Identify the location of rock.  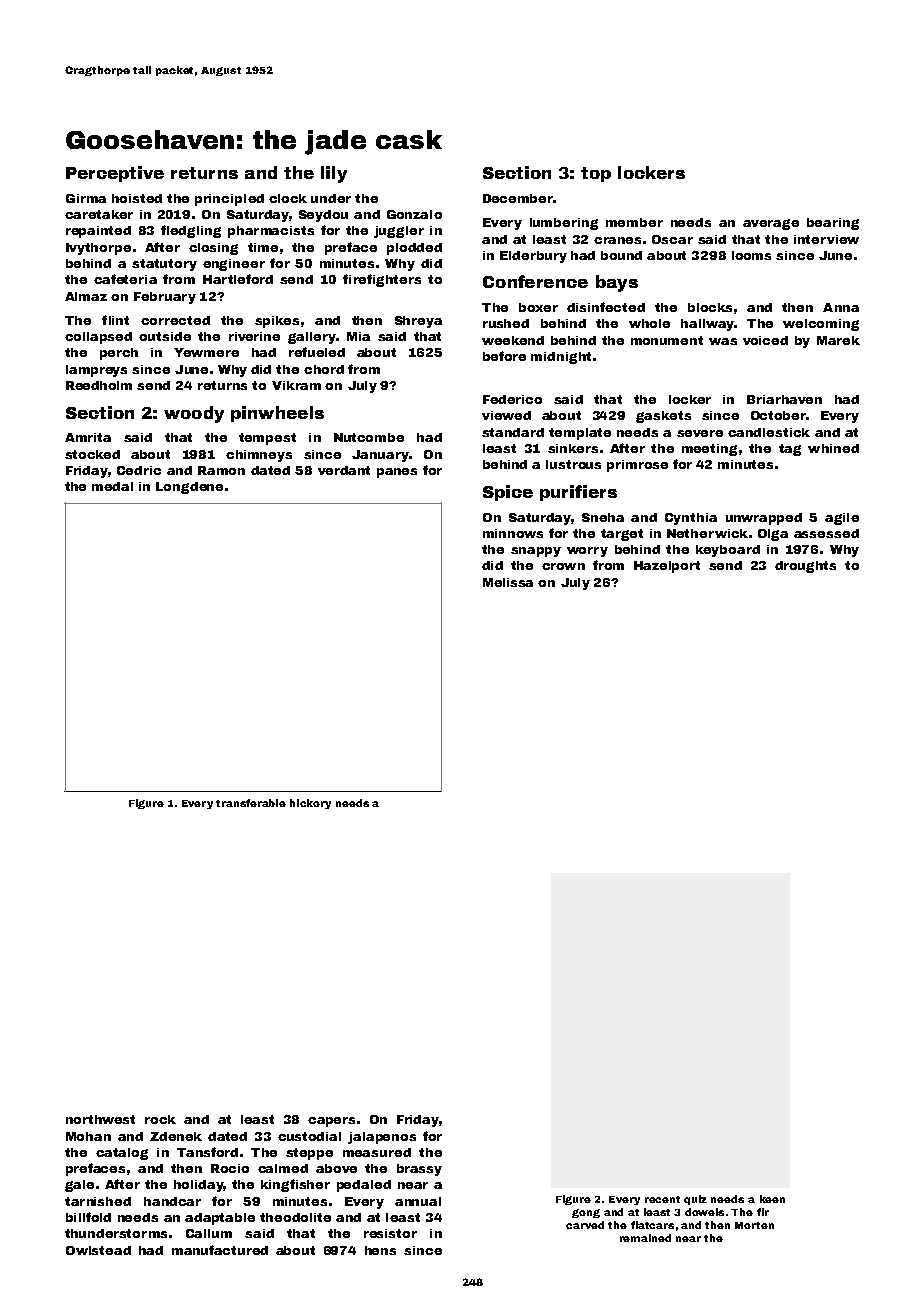
(160, 1119).
